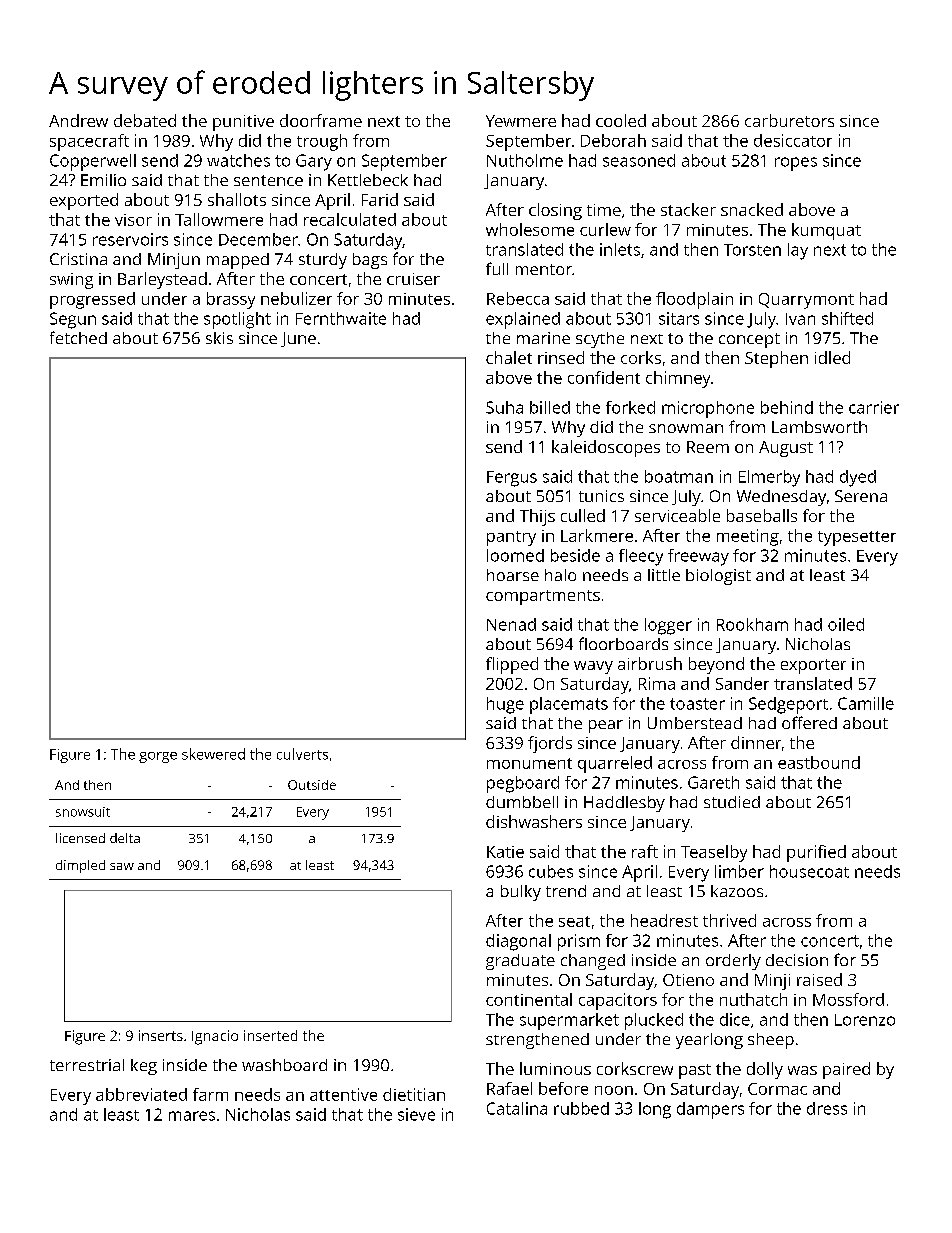 Image resolution: width=952 pixels, height=1233 pixels. I want to click on mares, so click(192, 1116).
